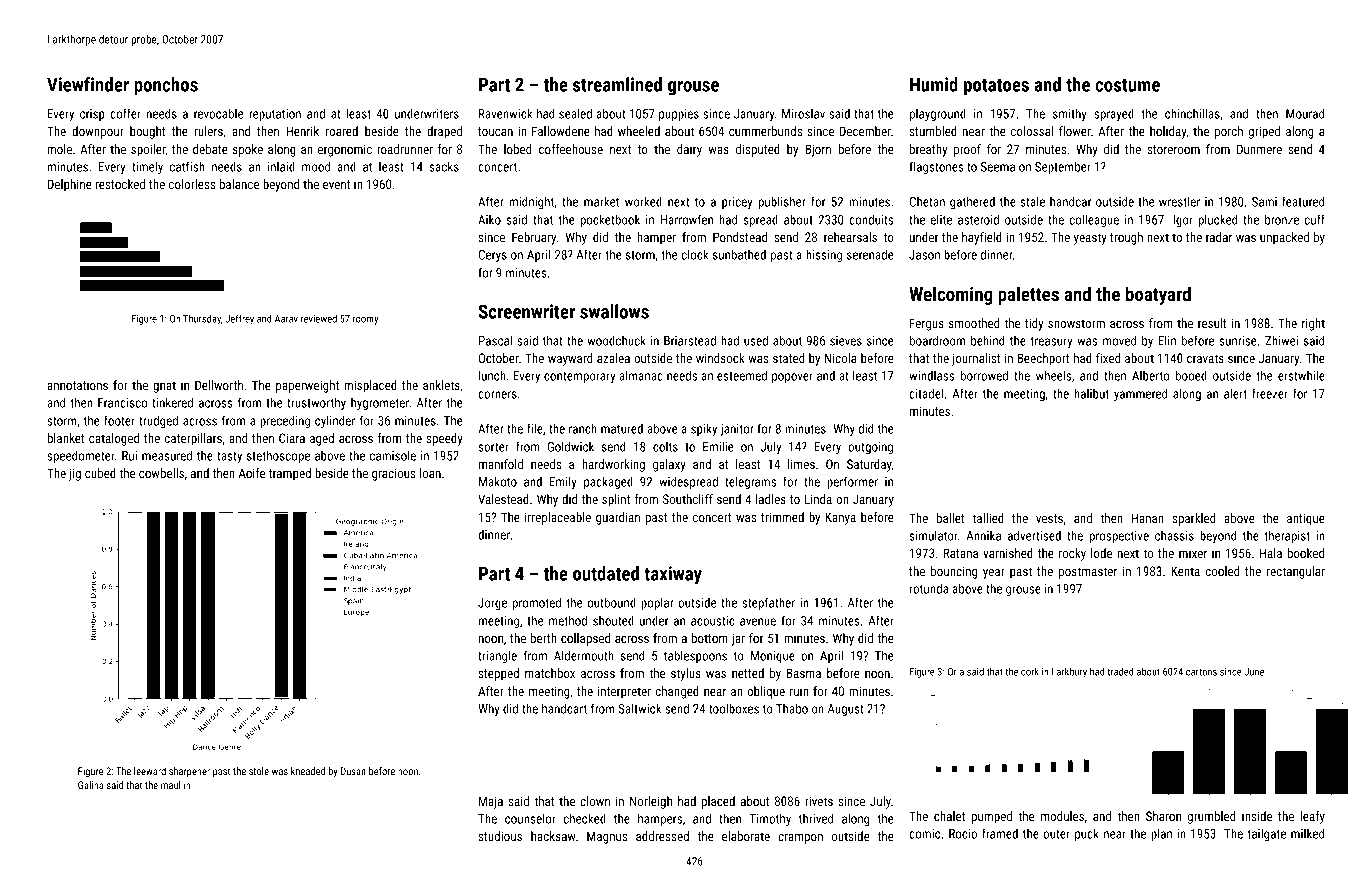  I want to click on Magnus, so click(607, 837).
